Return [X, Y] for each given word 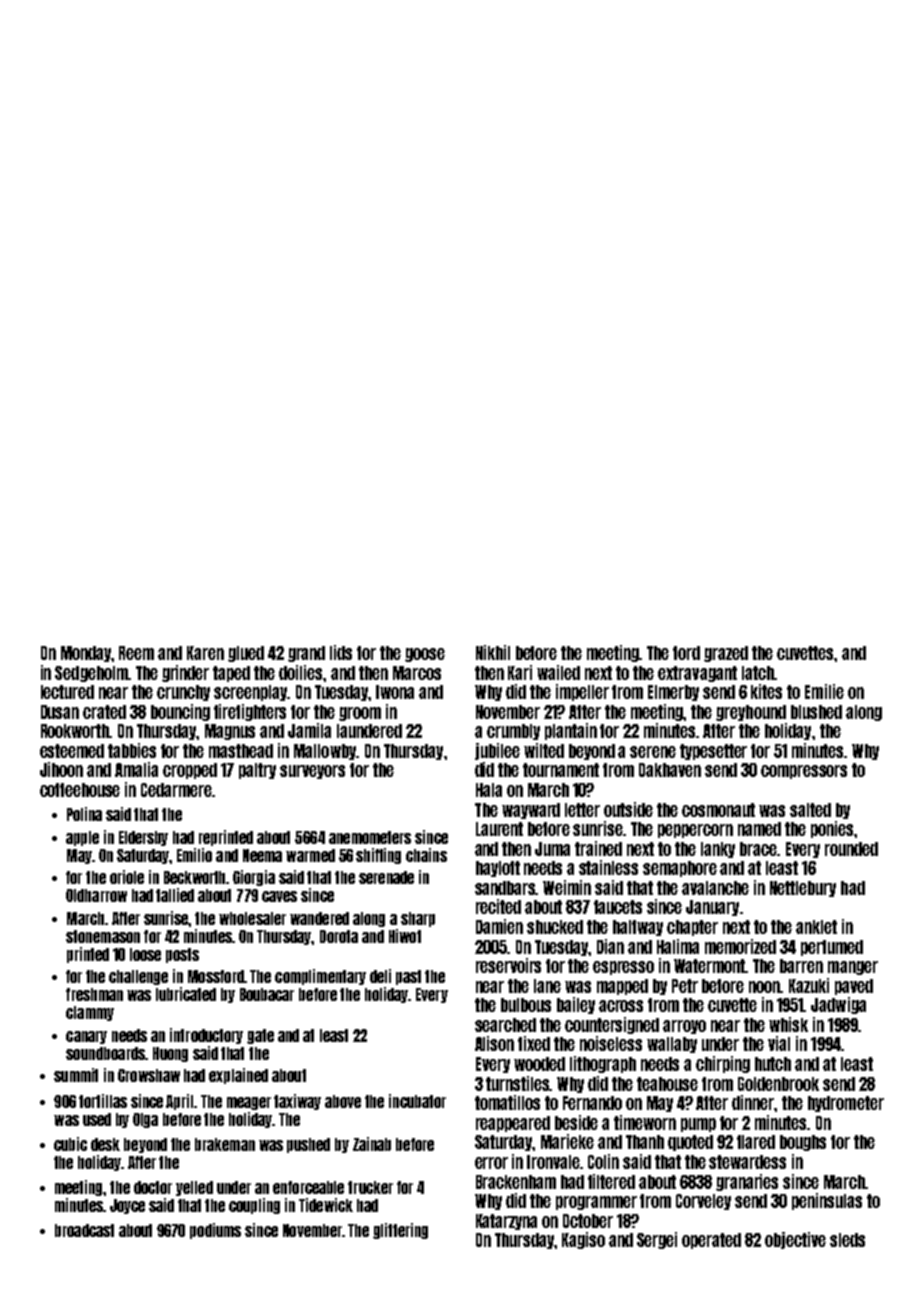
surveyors [312, 772]
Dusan [60, 712]
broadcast [84, 1230]
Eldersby [143, 838]
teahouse [667, 1084]
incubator [417, 1101]
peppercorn [695, 831]
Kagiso [583, 1240]
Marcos [417, 673]
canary [86, 1037]
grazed [726, 654]
